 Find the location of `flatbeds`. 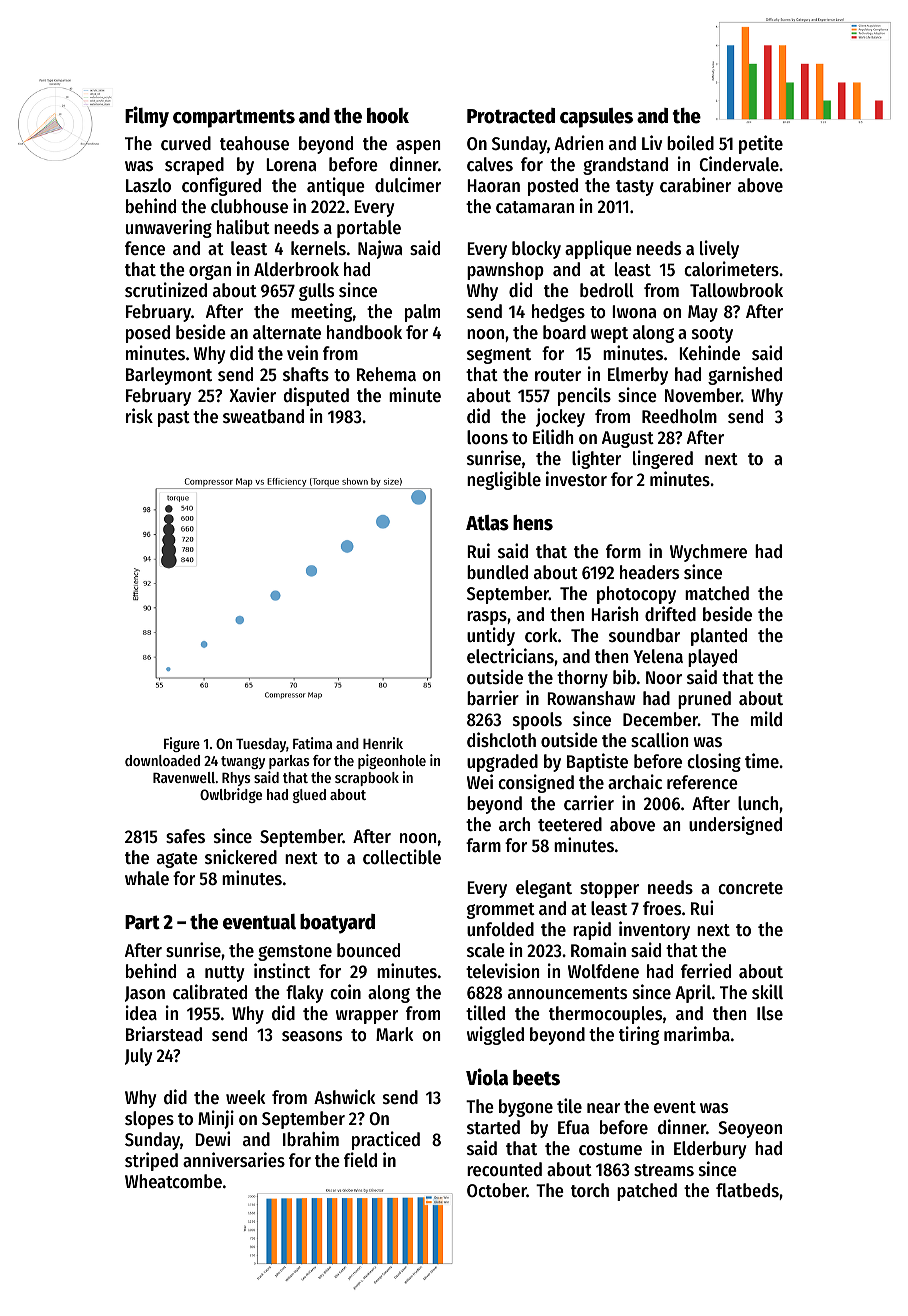

flatbeds is located at coordinates (747, 1190).
